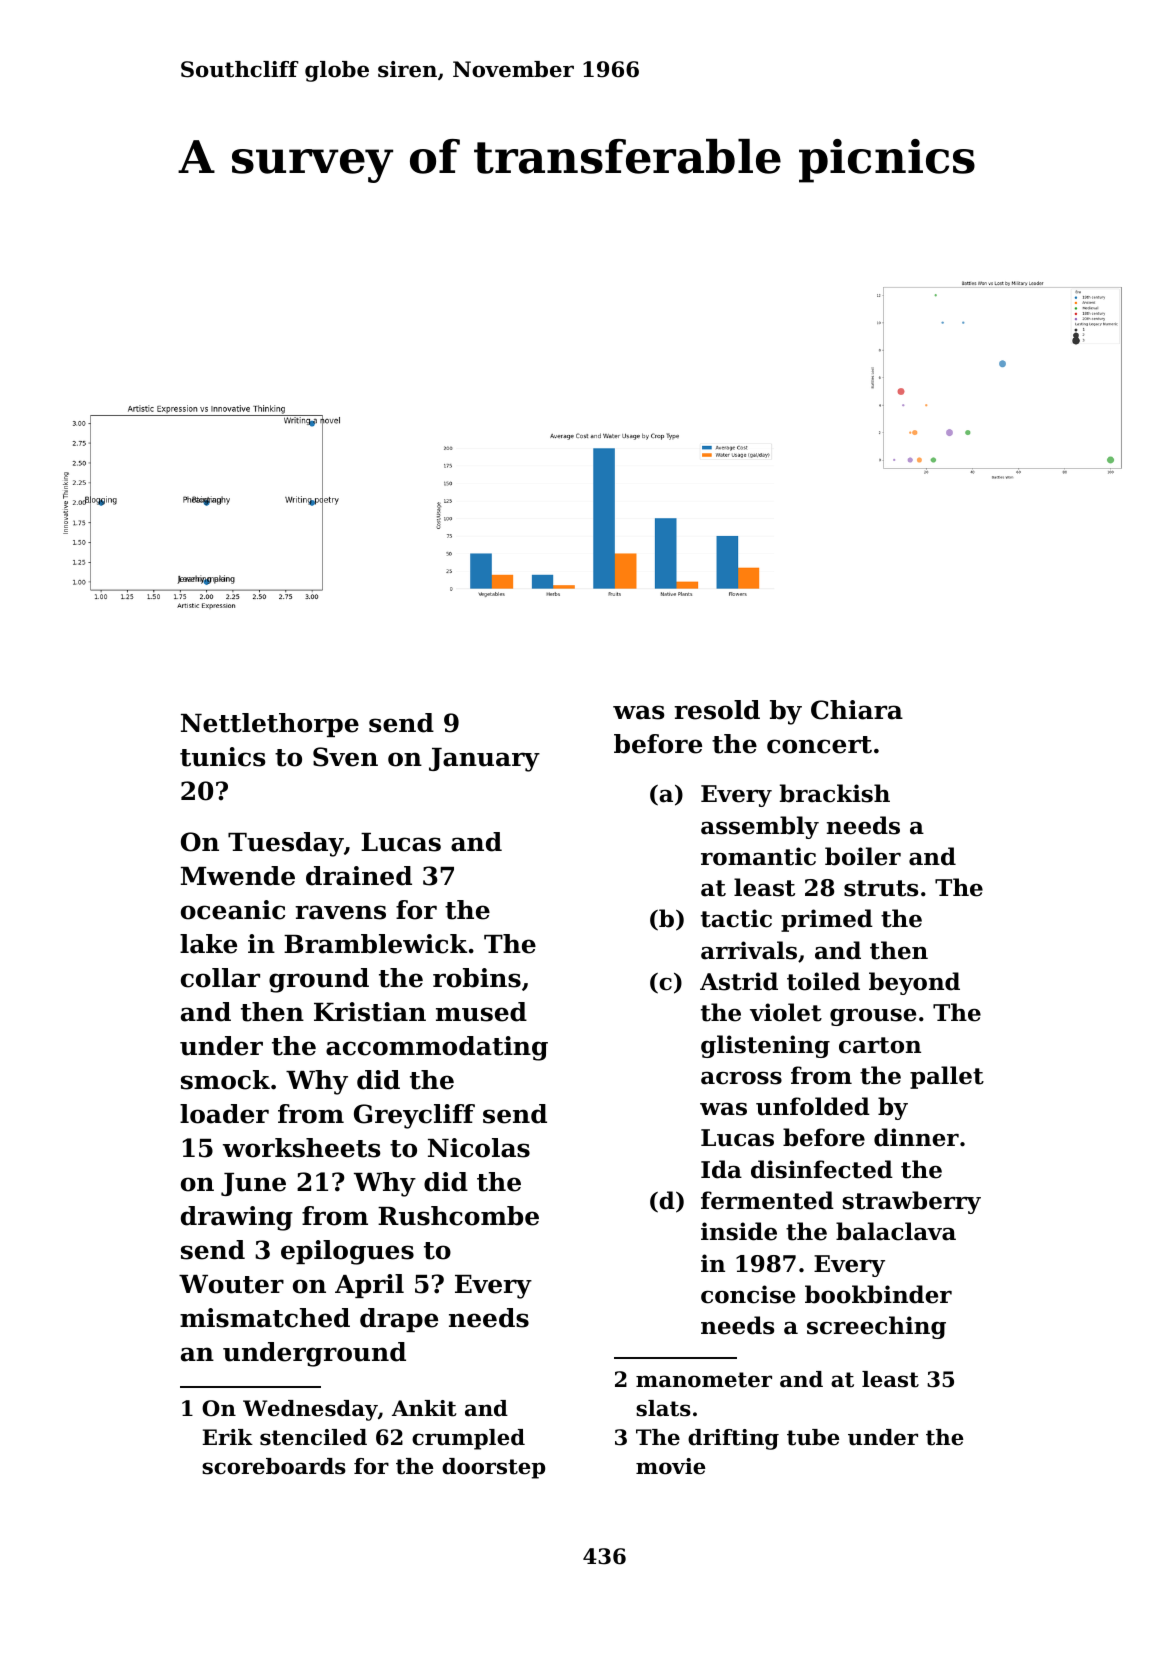 The image size is (1165, 1654). What do you see at coordinates (223, 757) in the screenshot?
I see `tunics` at bounding box center [223, 757].
